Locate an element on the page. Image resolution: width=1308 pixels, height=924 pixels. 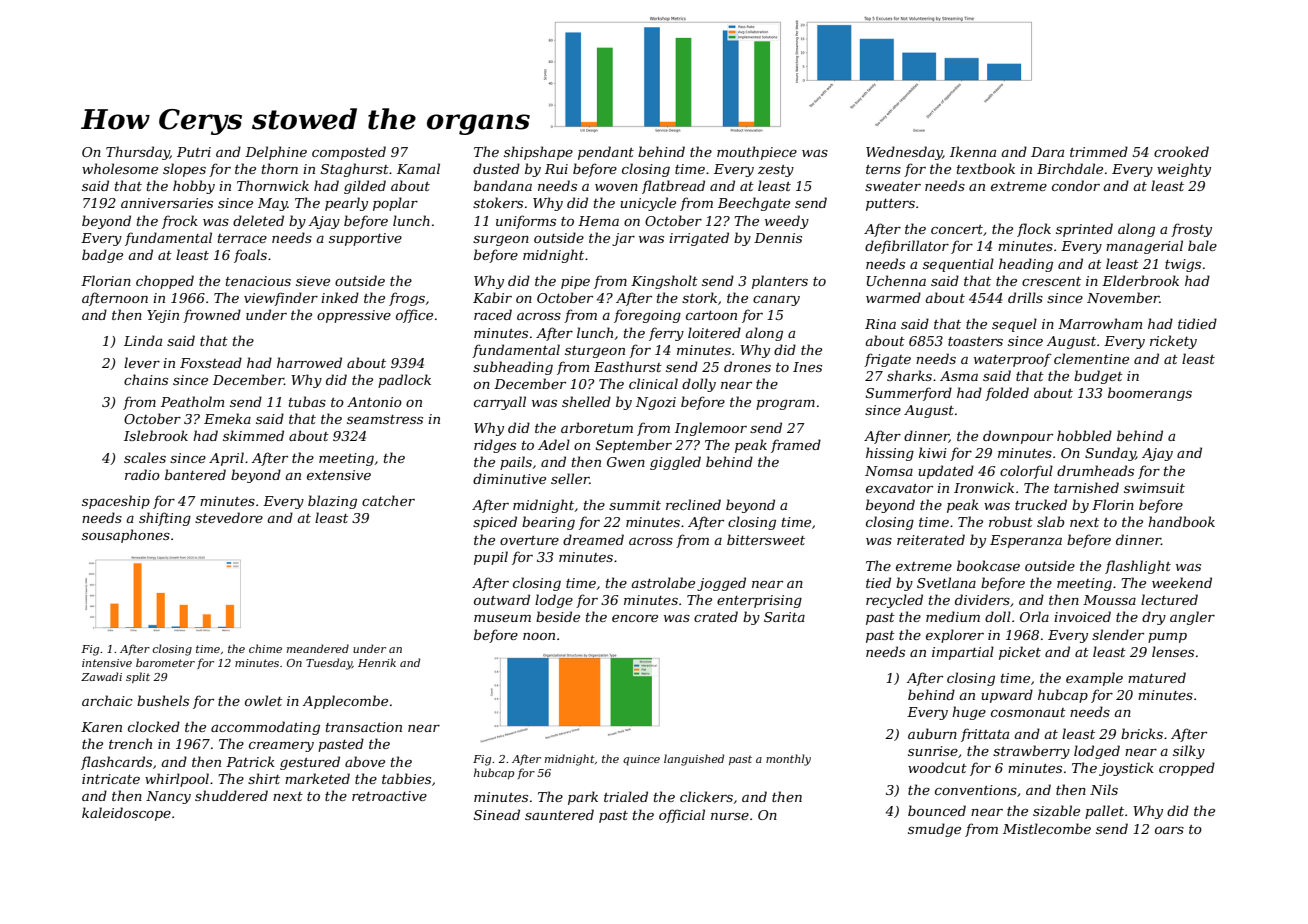
Ikenna is located at coordinates (973, 151).
